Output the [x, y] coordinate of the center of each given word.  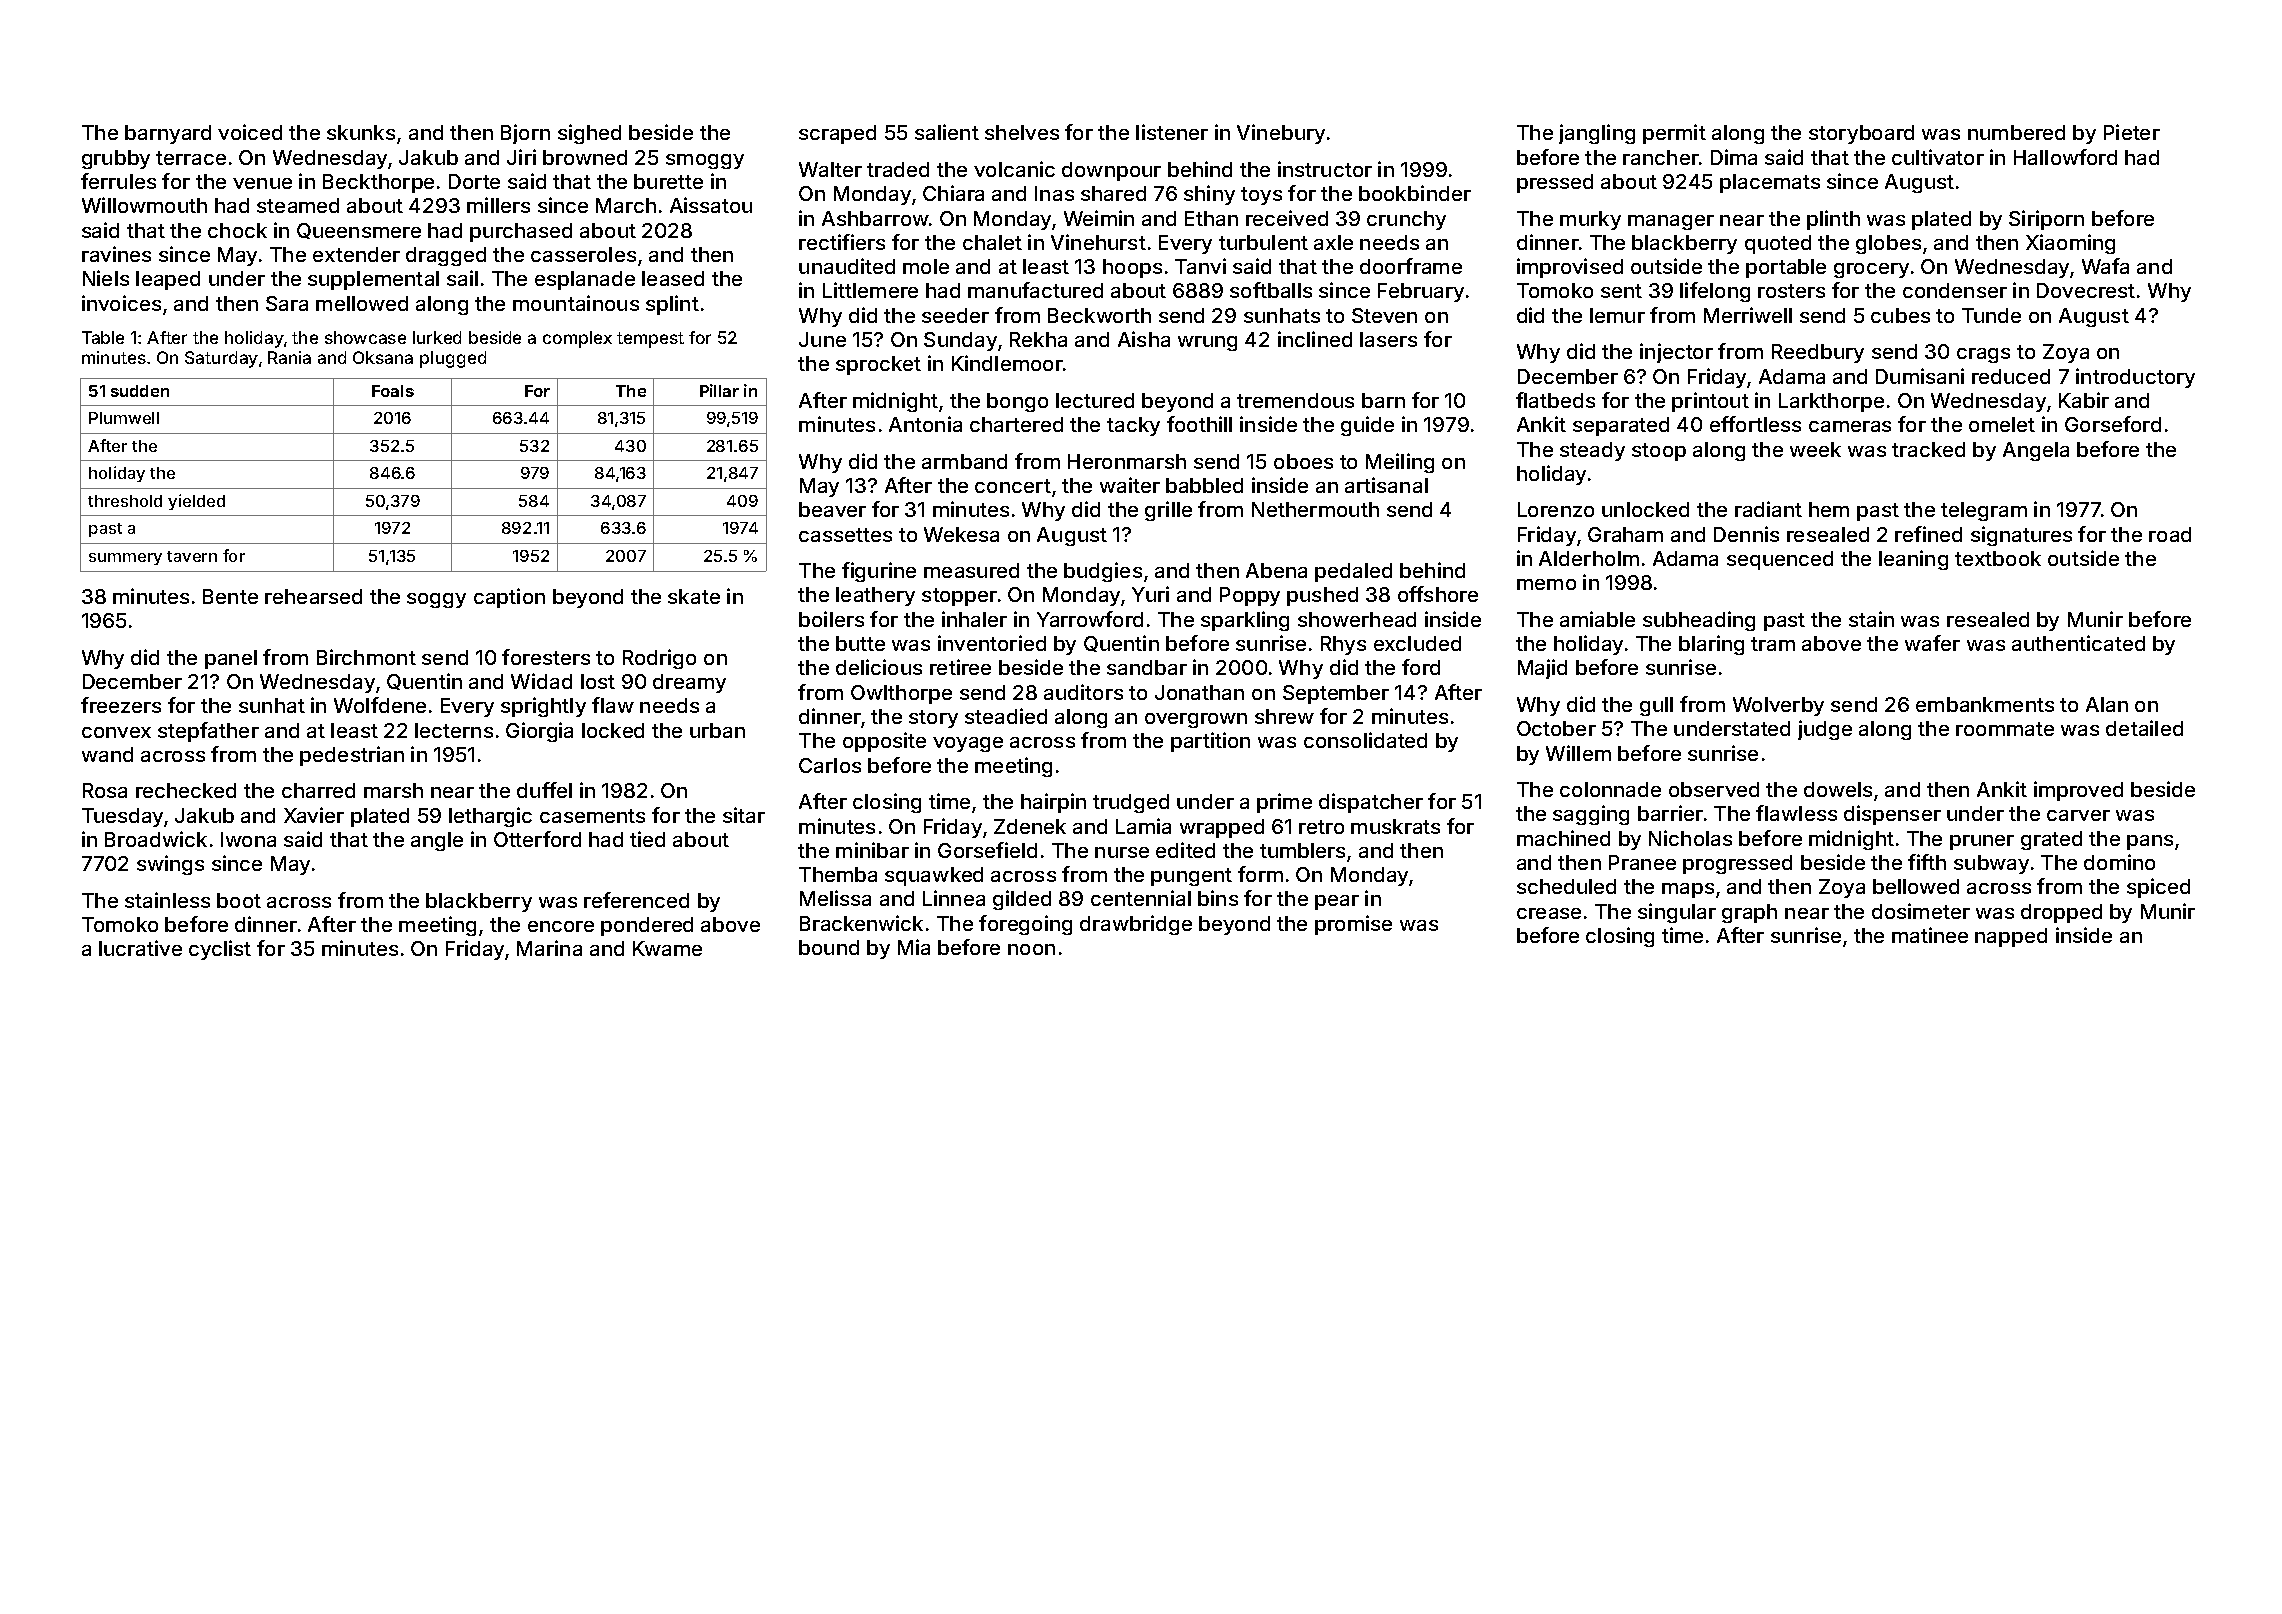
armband [964, 461]
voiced [250, 132]
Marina [549, 948]
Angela [2036, 451]
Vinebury [1281, 134]
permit [1674, 134]
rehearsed [313, 596]
